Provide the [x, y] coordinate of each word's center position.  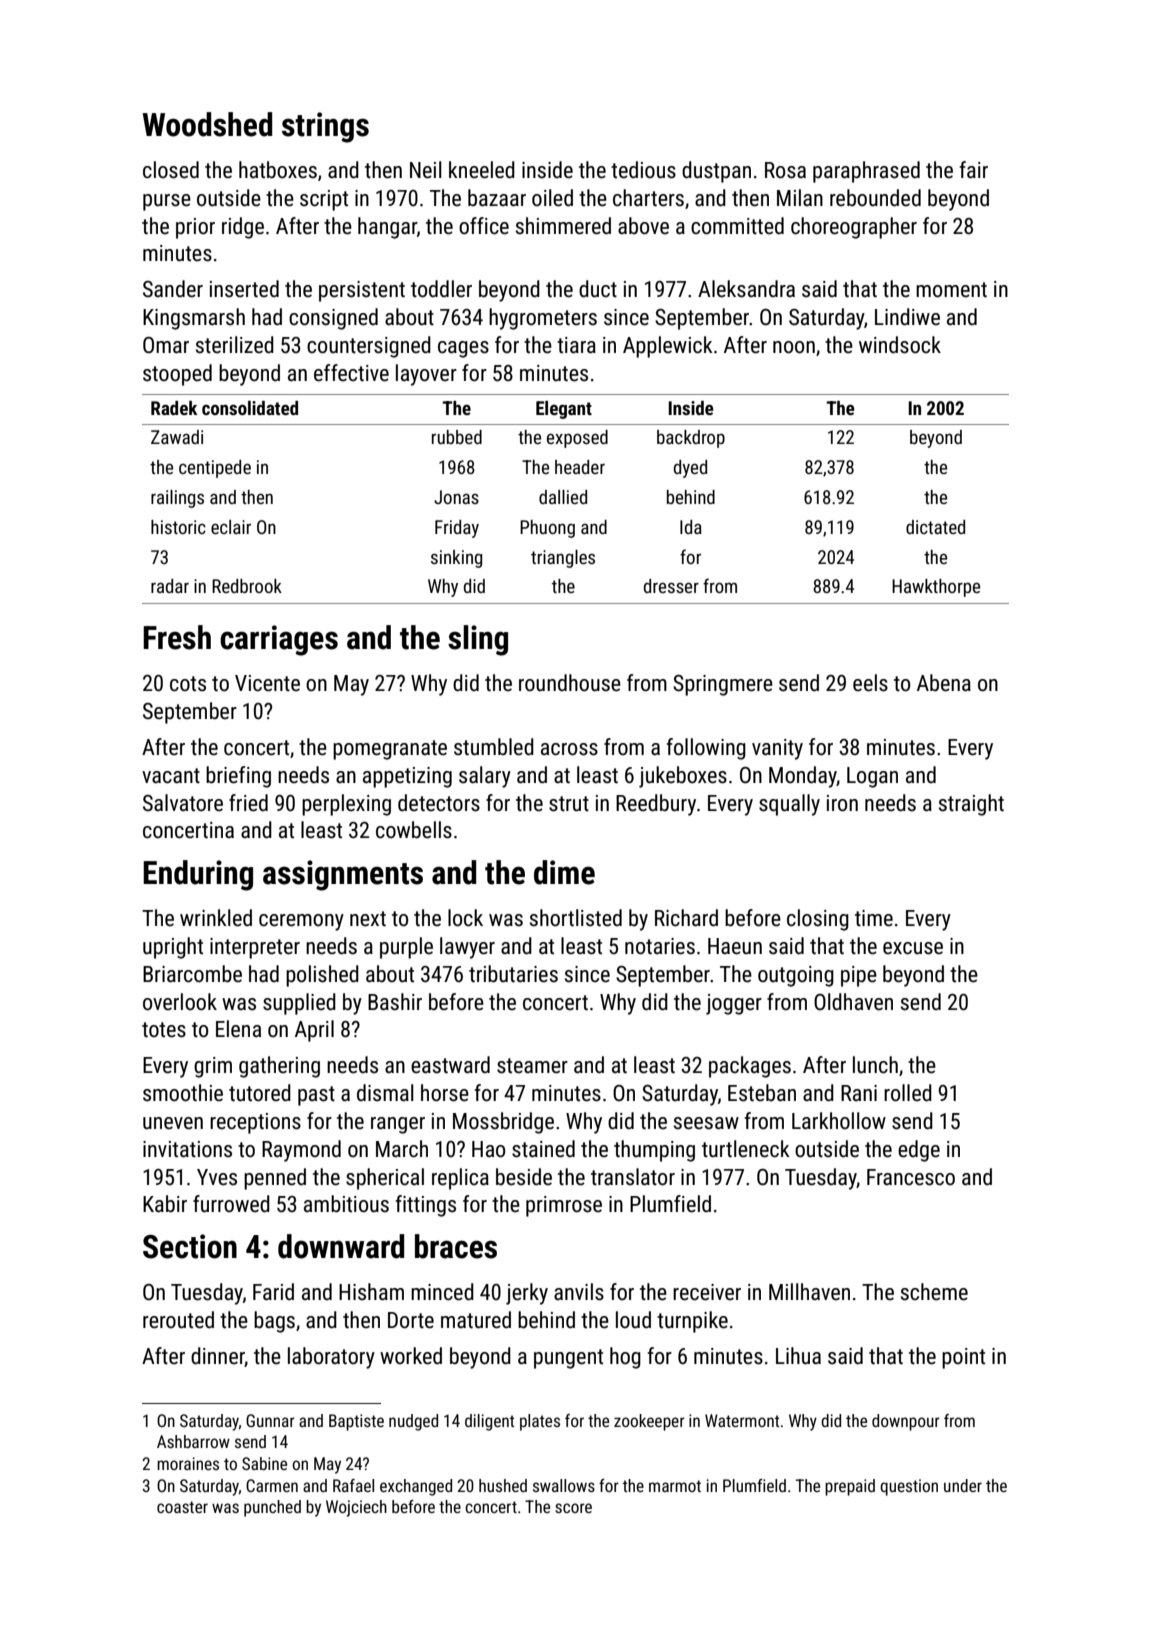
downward [341, 1246]
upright [173, 948]
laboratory [331, 1358]
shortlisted [576, 918]
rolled [908, 1093]
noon [794, 347]
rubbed [457, 437]
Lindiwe [907, 317]
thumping [654, 1151]
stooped [177, 375]
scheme [934, 1292]
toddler [441, 289]
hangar [387, 228]
